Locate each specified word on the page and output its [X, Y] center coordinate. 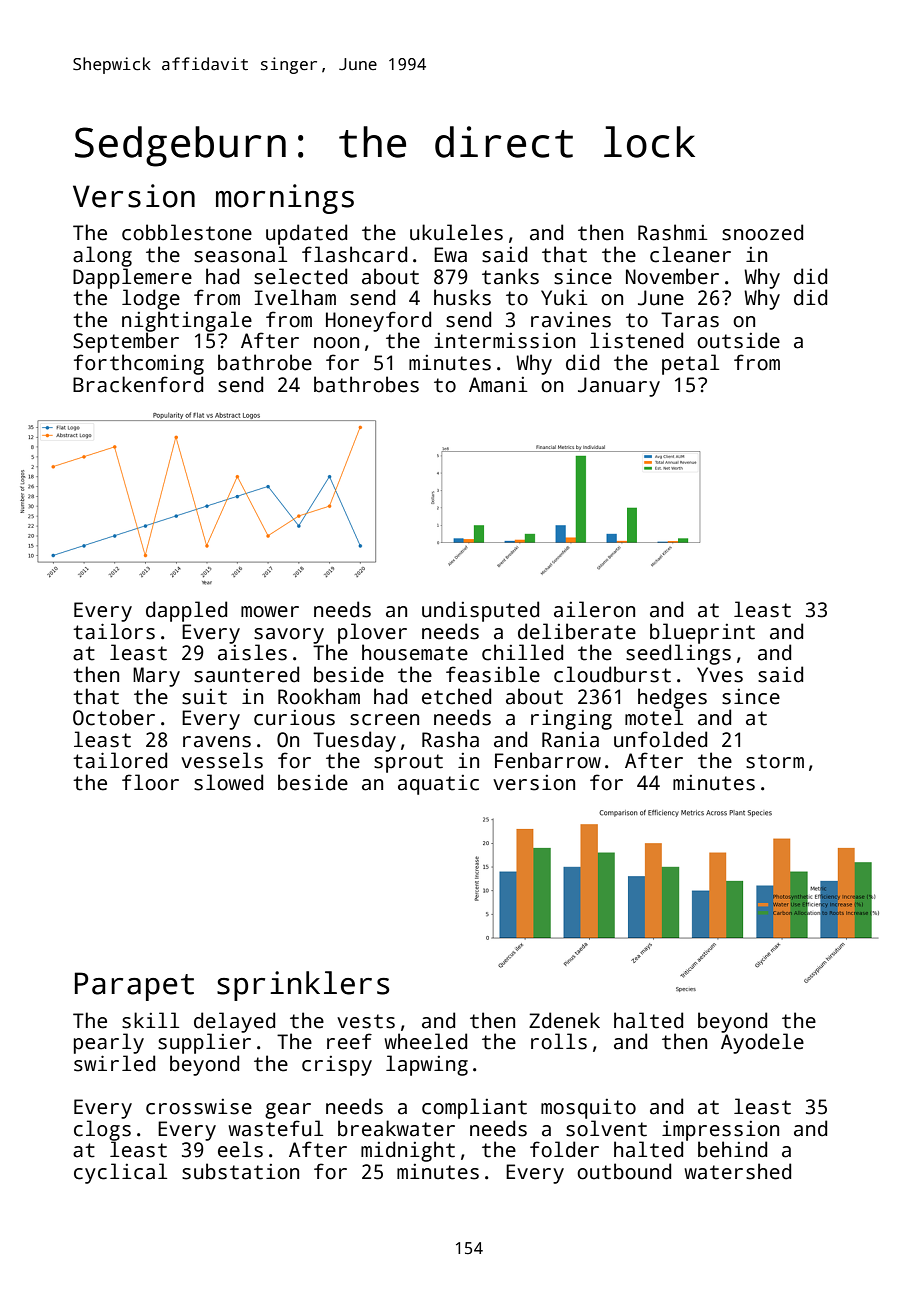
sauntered [246, 674]
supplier [204, 1043]
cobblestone [187, 232]
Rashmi [673, 232]
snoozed [762, 232]
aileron [594, 609]
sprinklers [303, 986]
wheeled [426, 1041]
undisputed [480, 611]
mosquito [588, 1109]
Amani [498, 385]
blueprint [702, 633]
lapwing [427, 1065]
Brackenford [138, 384]
